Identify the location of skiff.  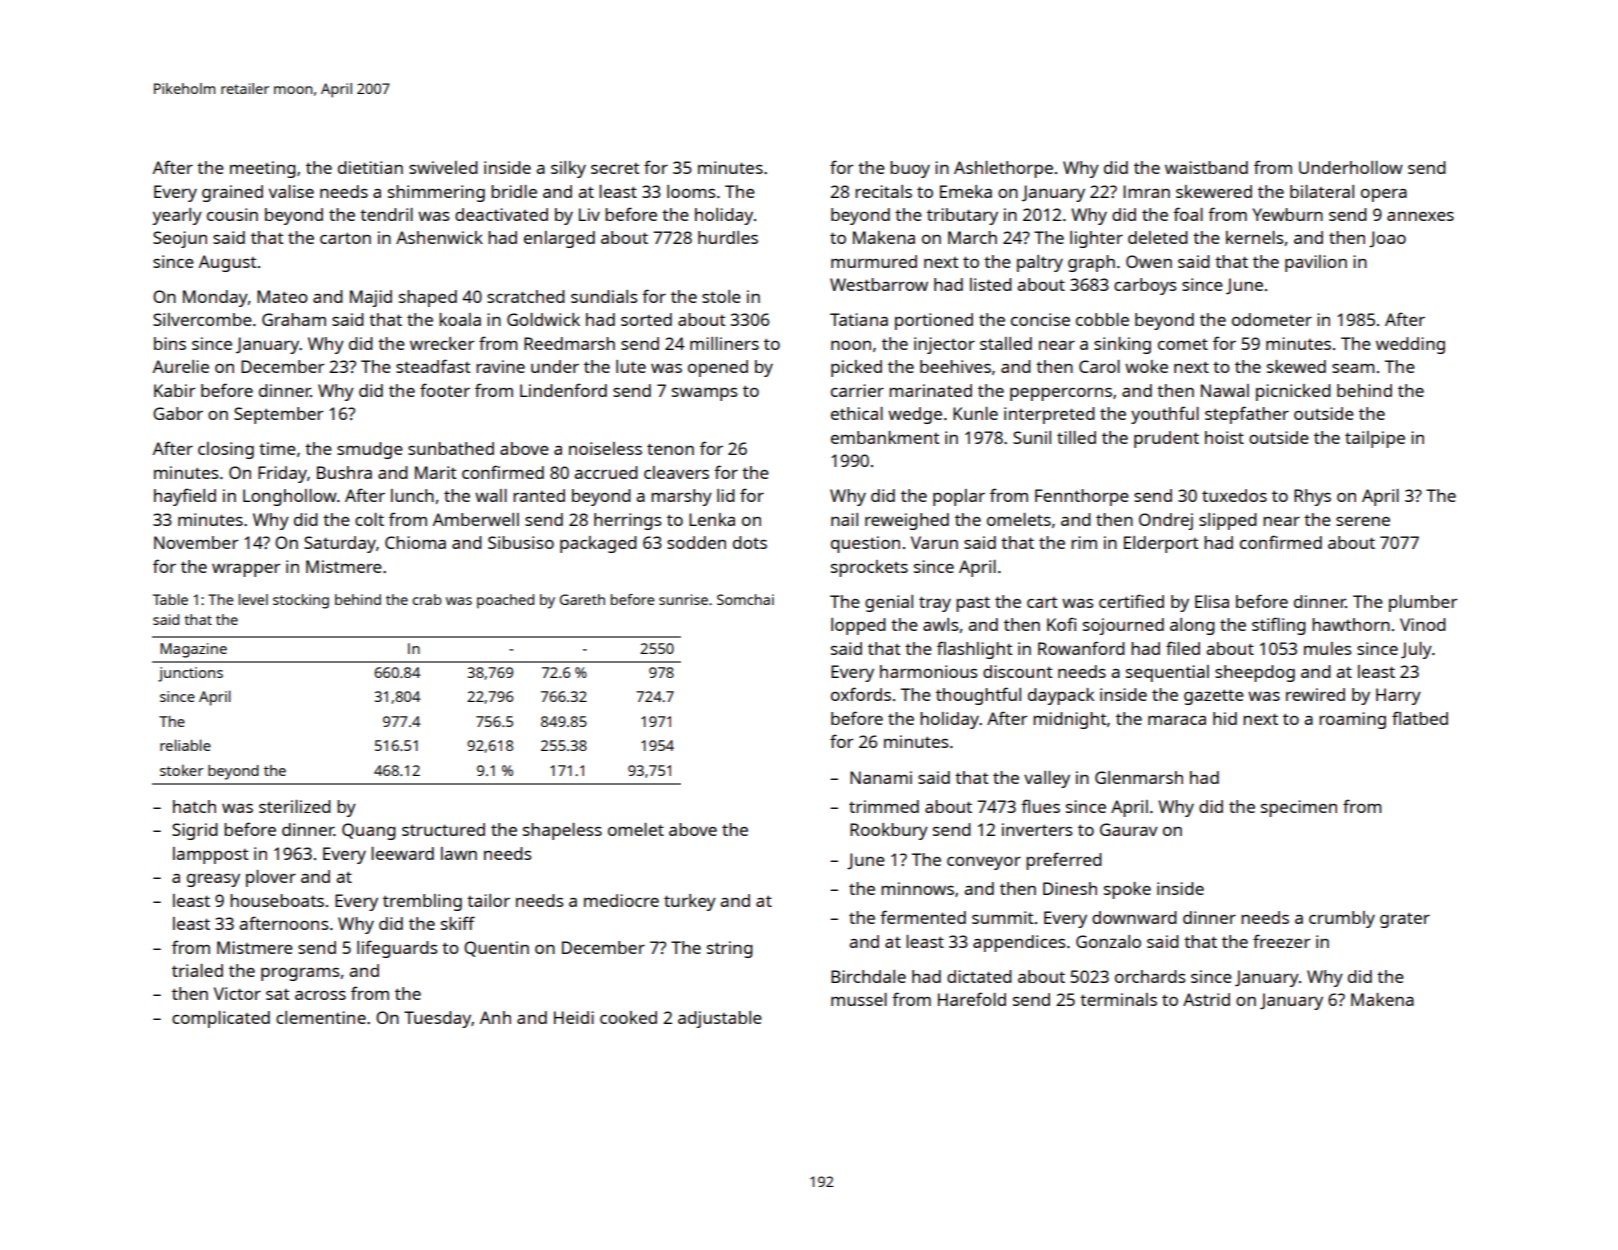
(458, 923).
